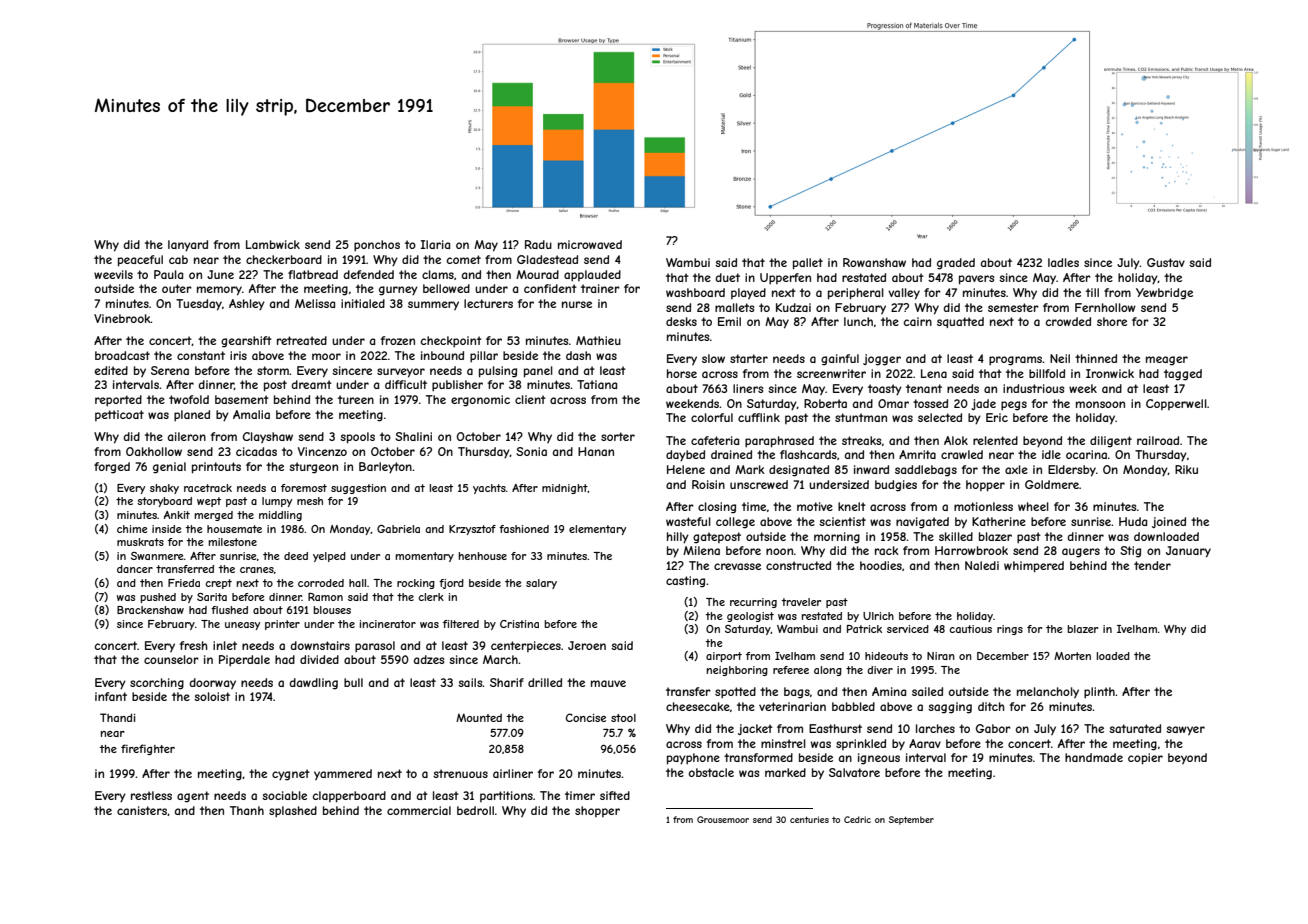  Describe the element at coordinates (488, 303) in the document. I see `lecturers` at that location.
